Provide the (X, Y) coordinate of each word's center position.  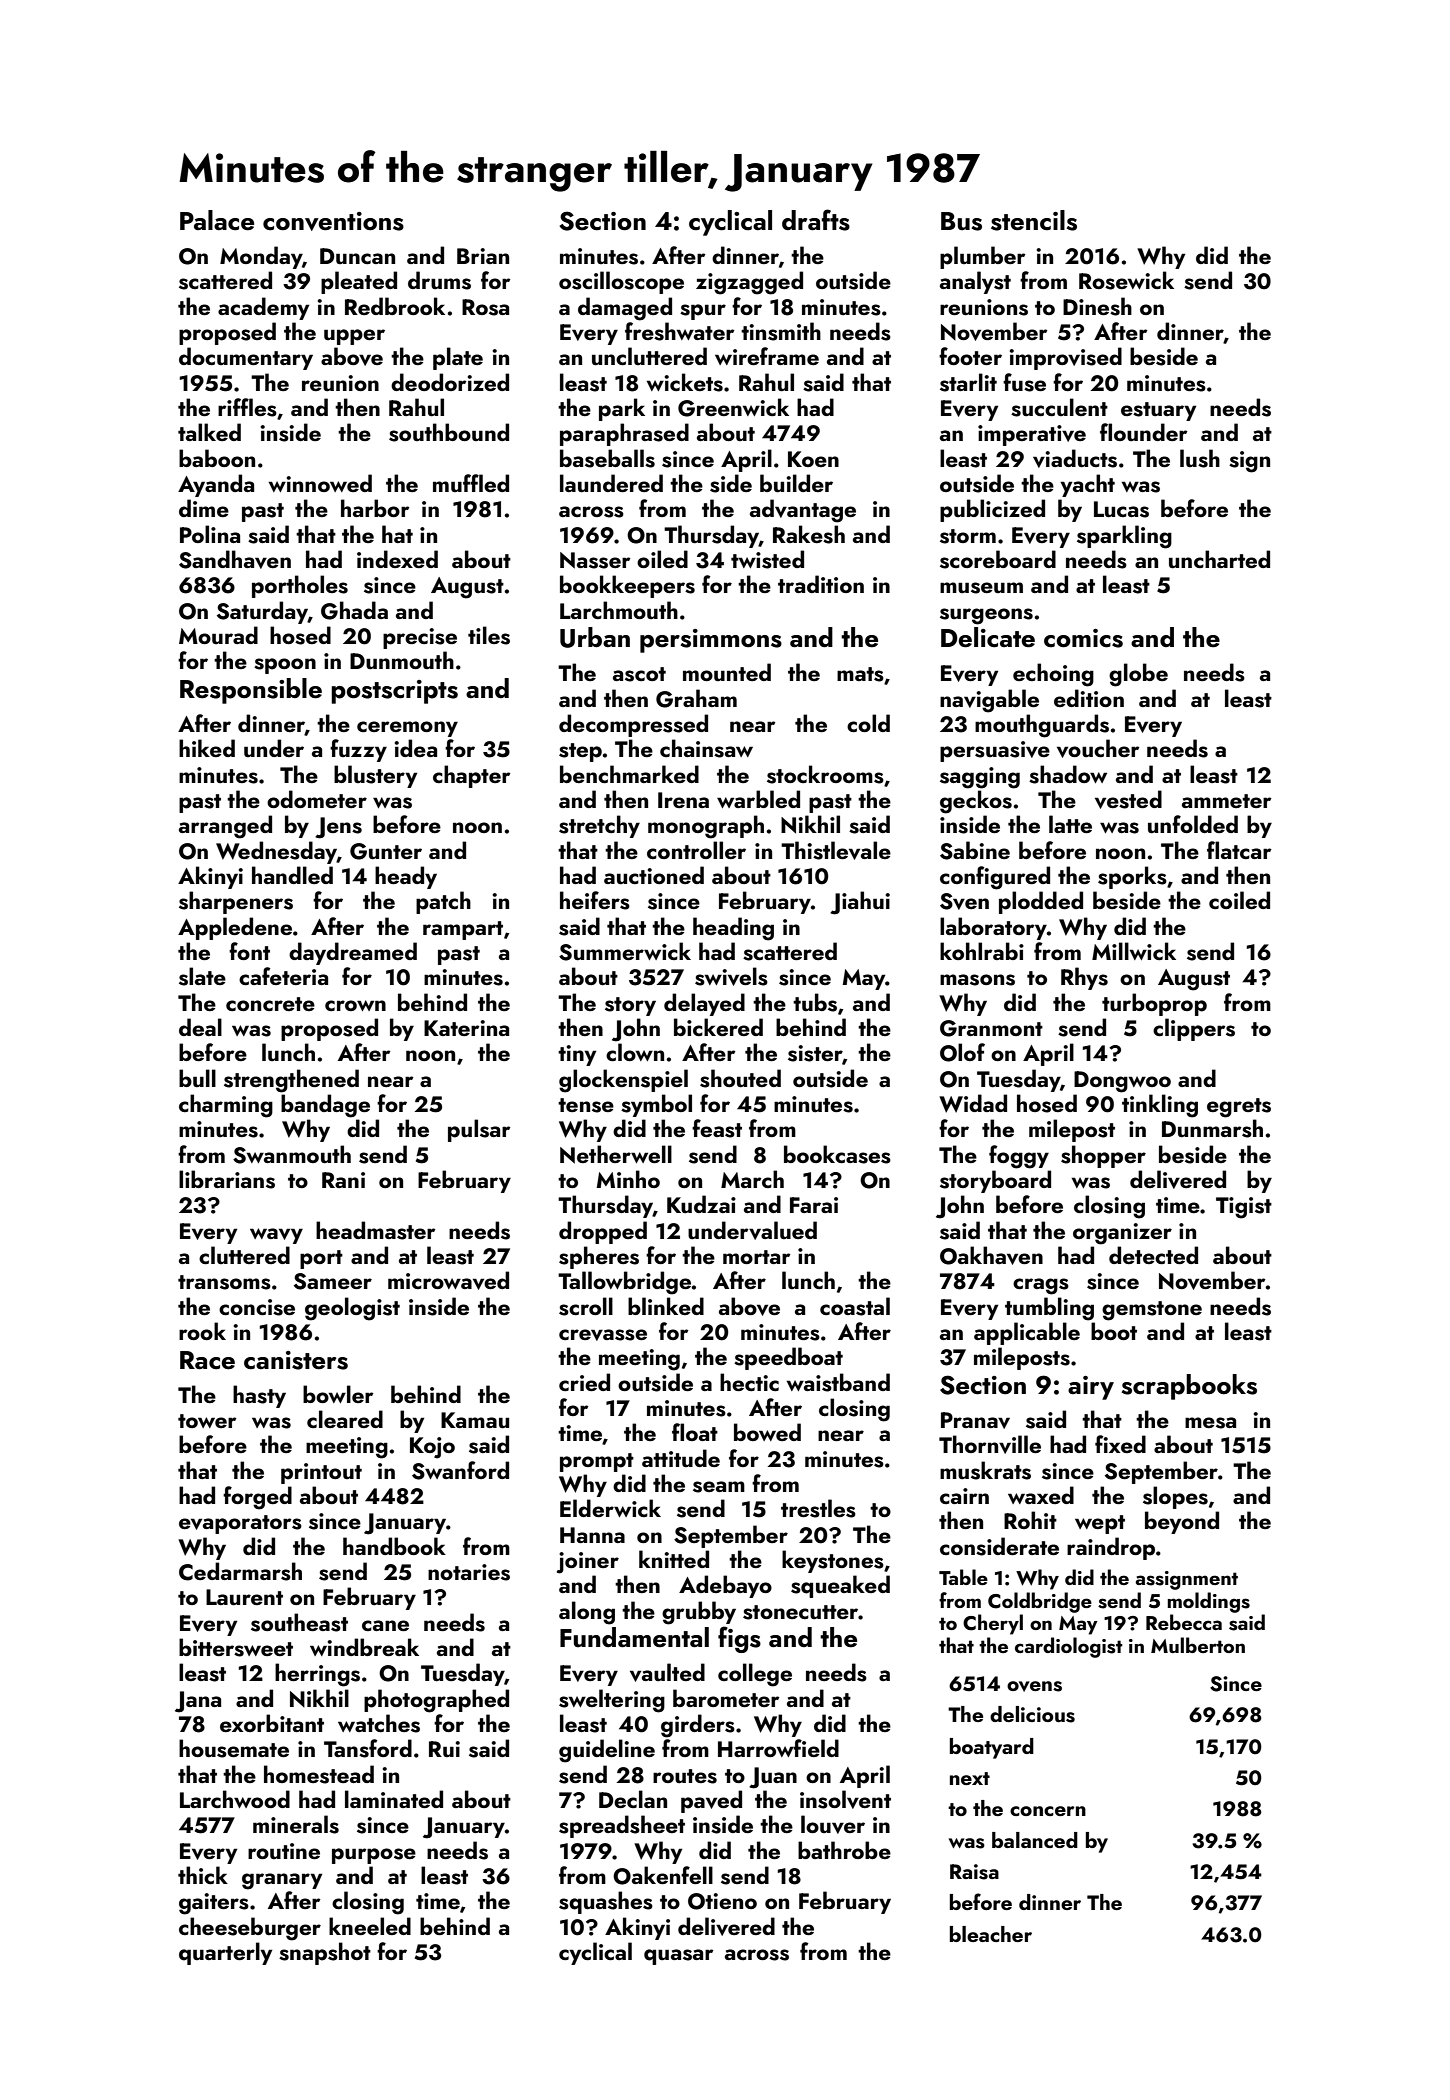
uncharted (1219, 559)
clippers (1194, 1029)
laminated (394, 1799)
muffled (471, 483)
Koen (813, 459)
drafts (816, 220)
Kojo (432, 1448)
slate (202, 976)
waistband (838, 1382)
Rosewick (1126, 280)
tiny (577, 1055)
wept (1100, 1524)
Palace (217, 220)
